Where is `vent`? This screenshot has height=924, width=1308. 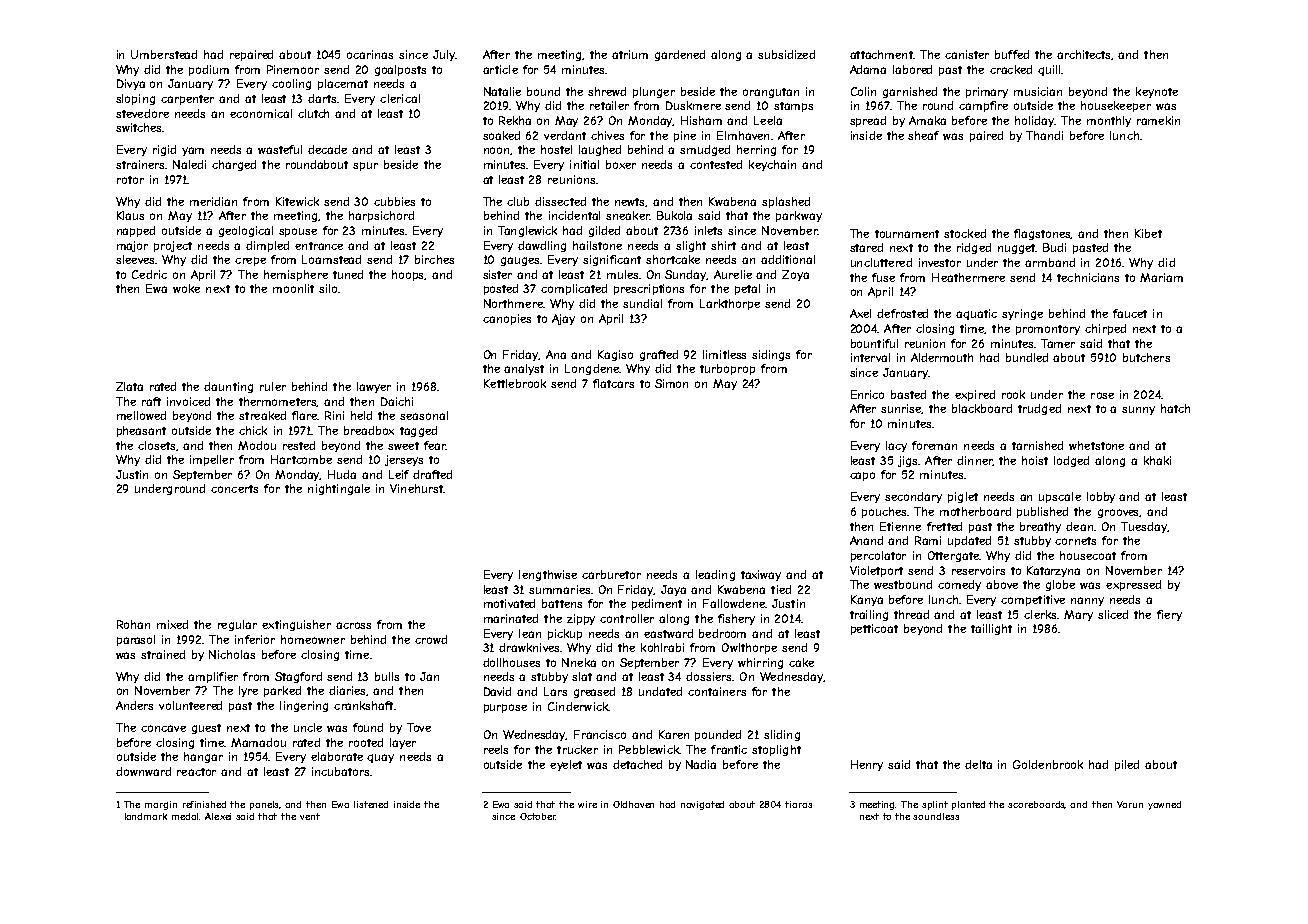 vent is located at coordinates (310, 816).
